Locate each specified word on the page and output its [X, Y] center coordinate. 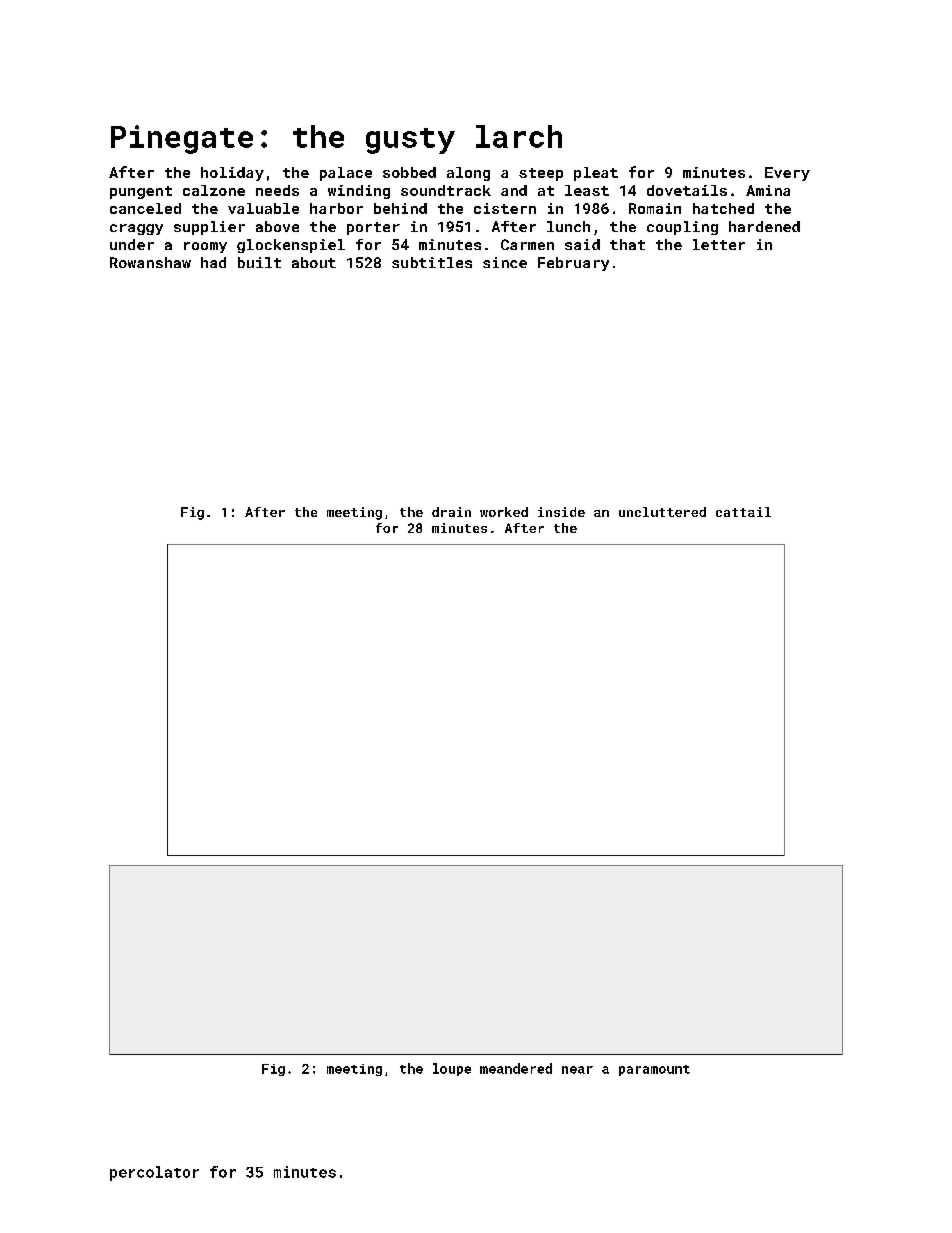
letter [719, 244]
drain [451, 512]
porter [373, 228]
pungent [141, 192]
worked [504, 512]
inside [561, 512]
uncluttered [662, 512]
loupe [452, 1069]
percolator [154, 1173]
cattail [743, 512]
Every [787, 174]
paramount [654, 1070]
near [577, 1070]
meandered [516, 1068]
